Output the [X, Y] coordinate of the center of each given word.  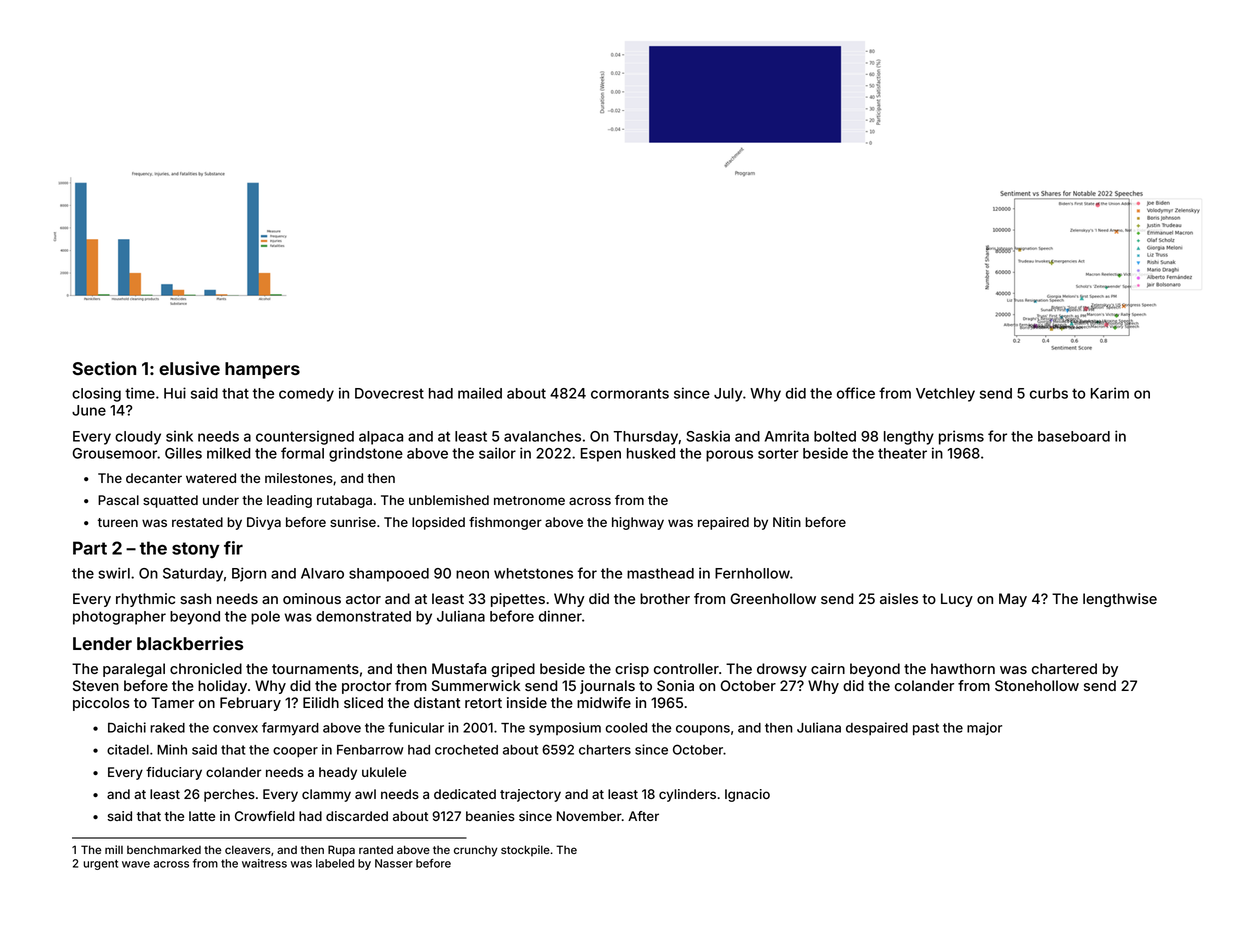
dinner [560, 616]
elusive [189, 368]
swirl [114, 573]
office [856, 393]
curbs [1049, 393]
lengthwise [1120, 600]
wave [136, 864]
